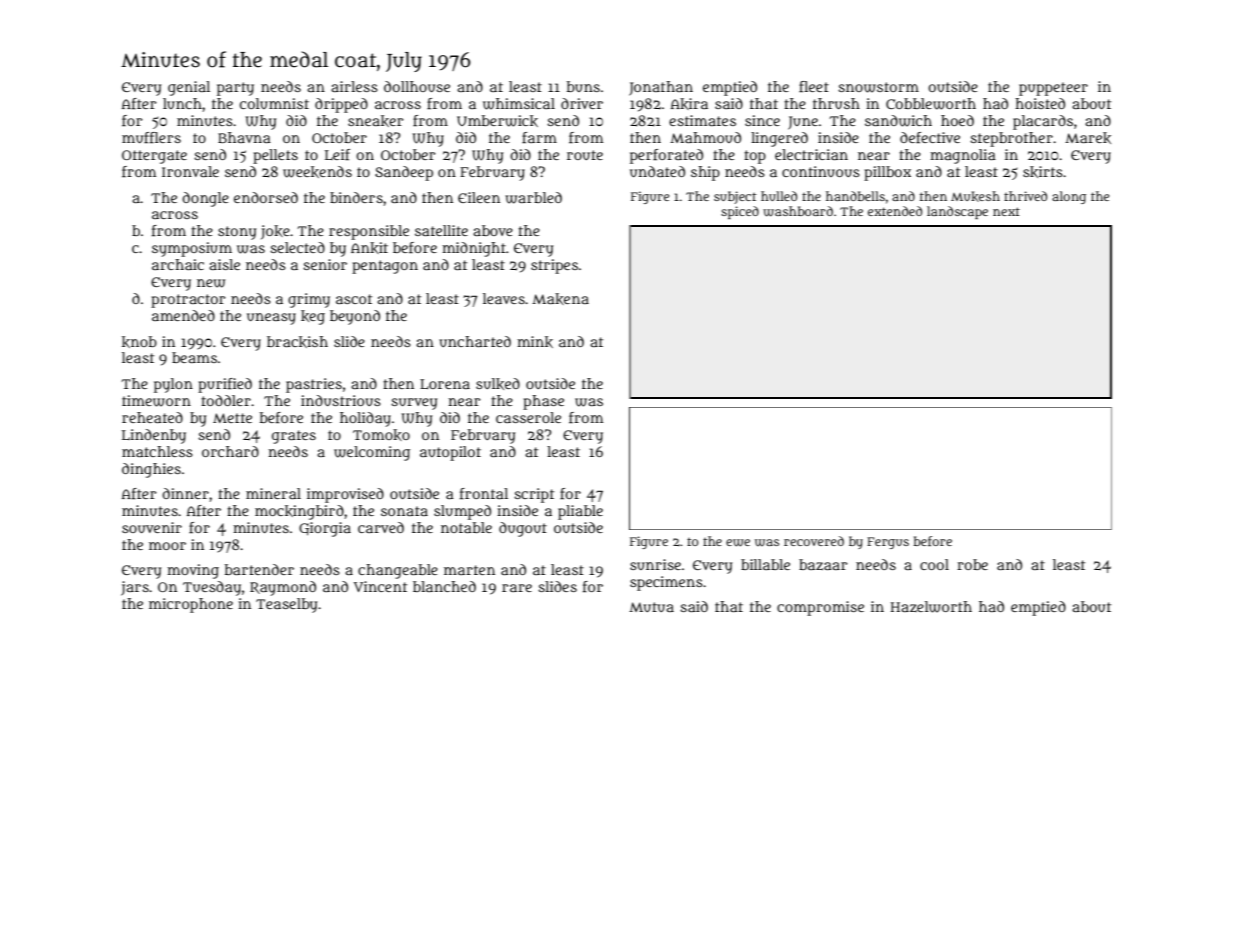 This screenshot has width=1233, height=952. I want to click on mink, so click(535, 342).
